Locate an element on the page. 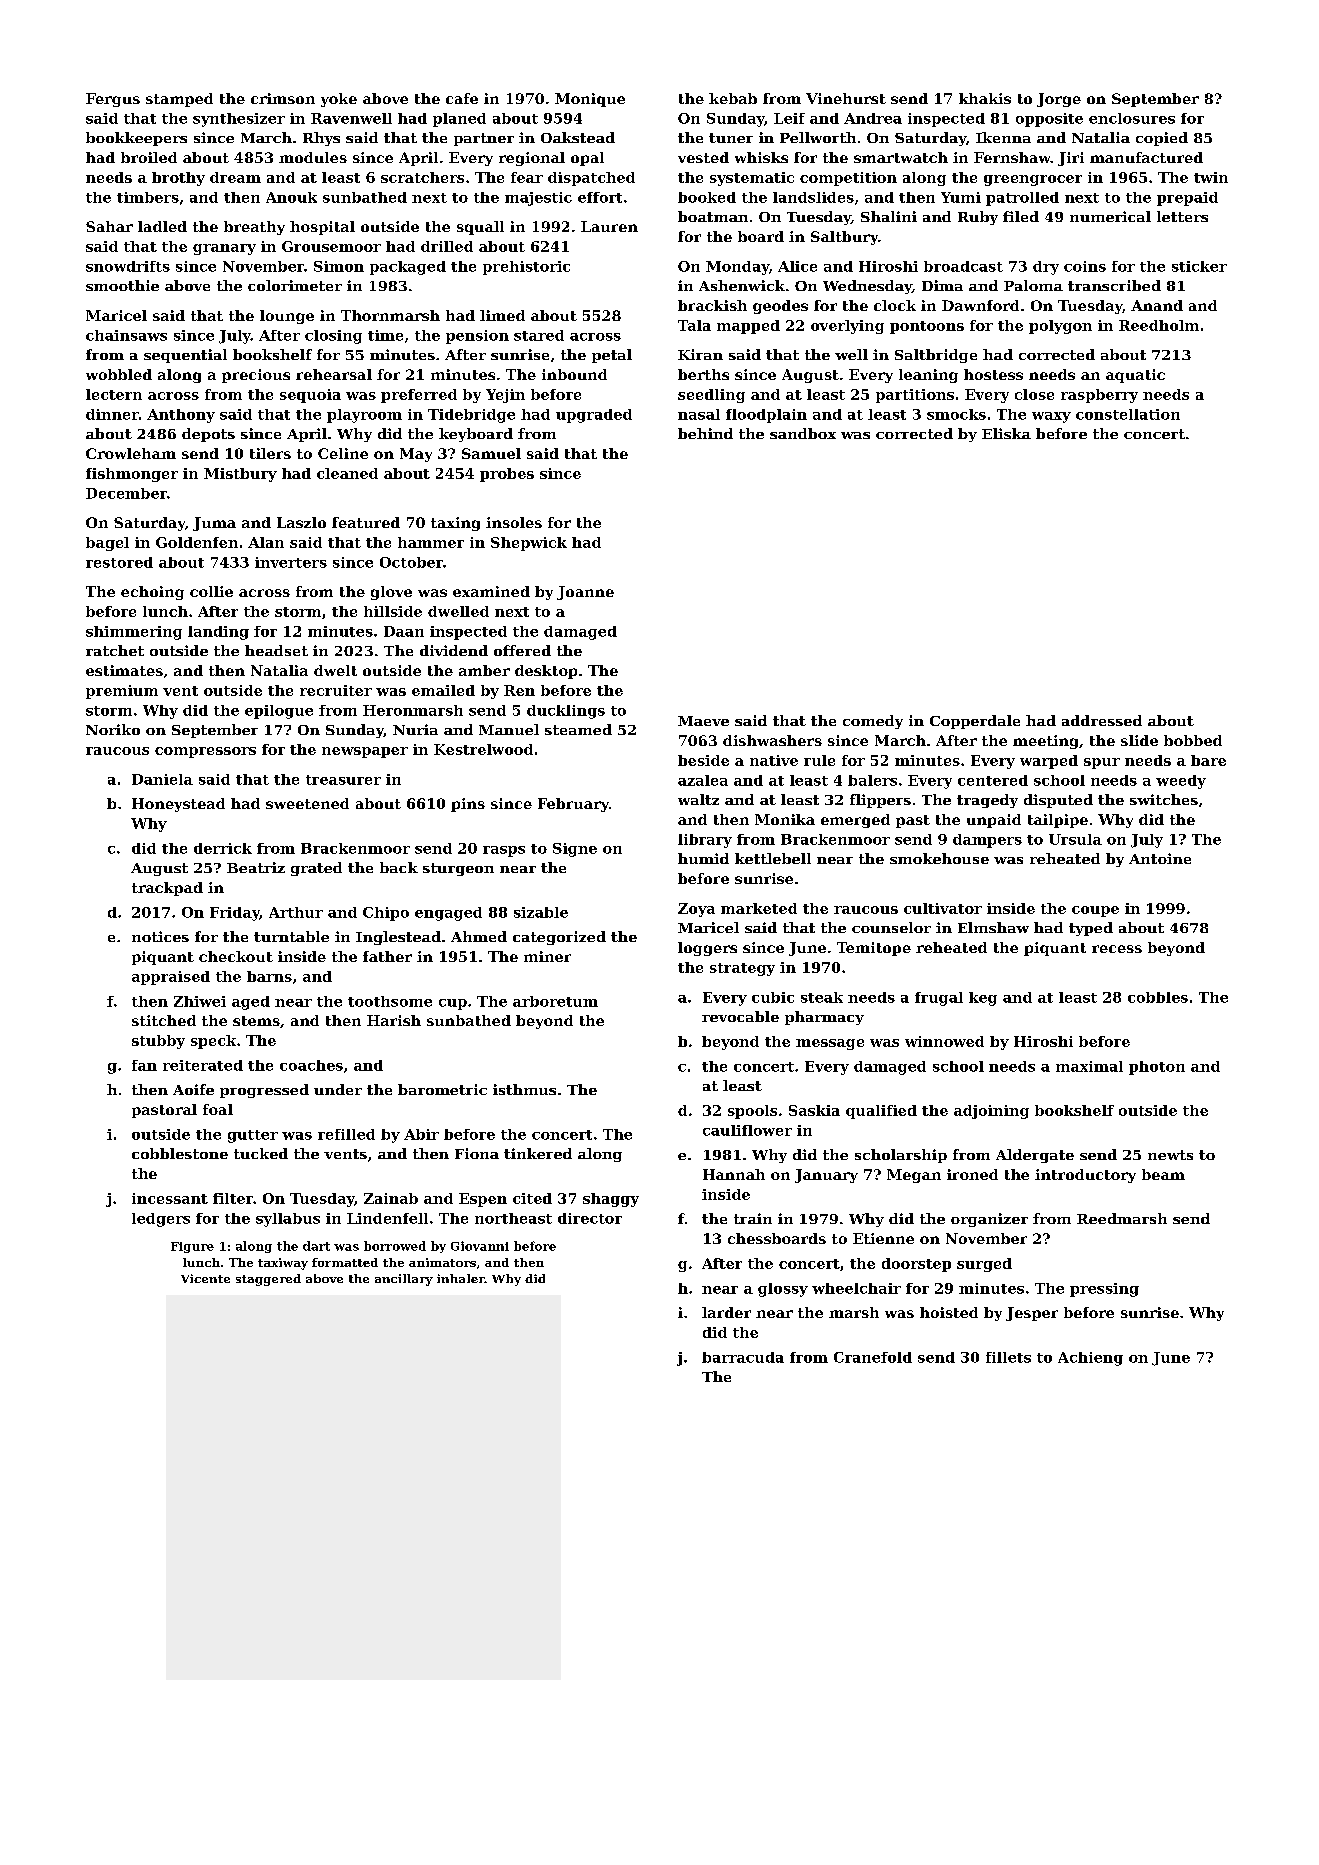  dry is located at coordinates (1046, 268).
